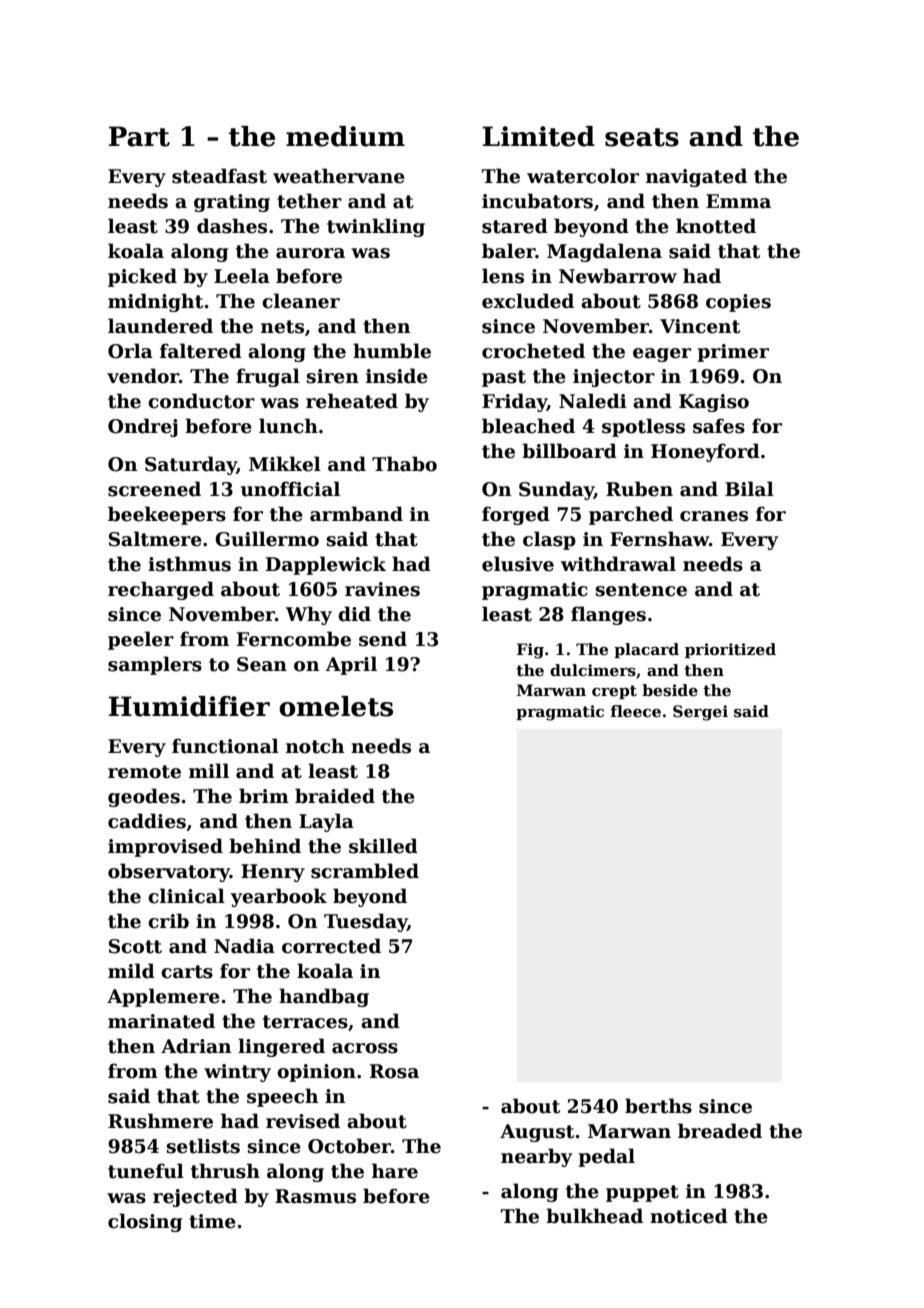  Describe the element at coordinates (700, 713) in the screenshot. I see `Sergei` at that location.
